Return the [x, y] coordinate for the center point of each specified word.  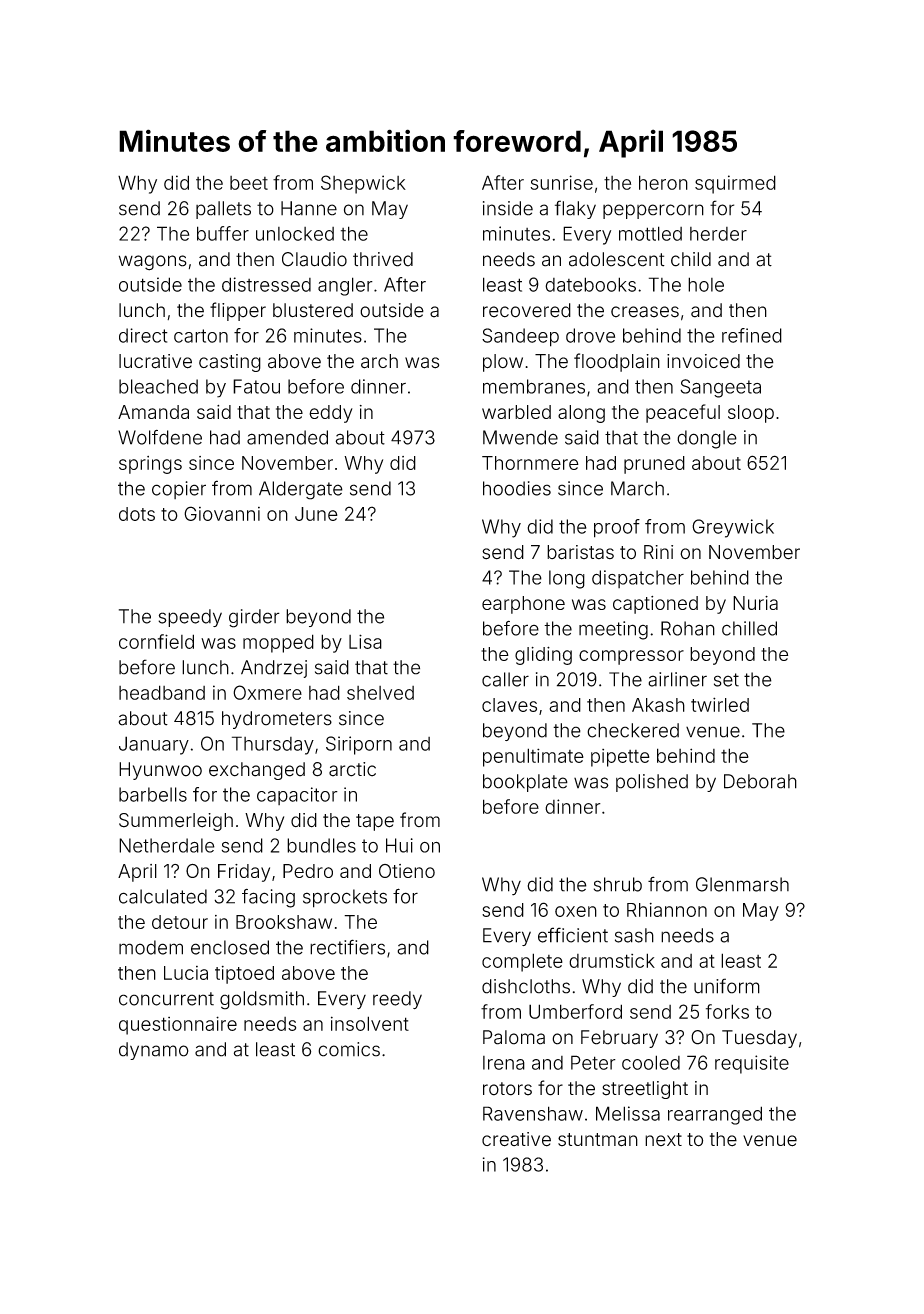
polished [652, 783]
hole [706, 284]
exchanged [257, 771]
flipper [238, 311]
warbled [516, 412]
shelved [380, 693]
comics [349, 1049]
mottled [650, 233]
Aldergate [301, 490]
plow [503, 363]
